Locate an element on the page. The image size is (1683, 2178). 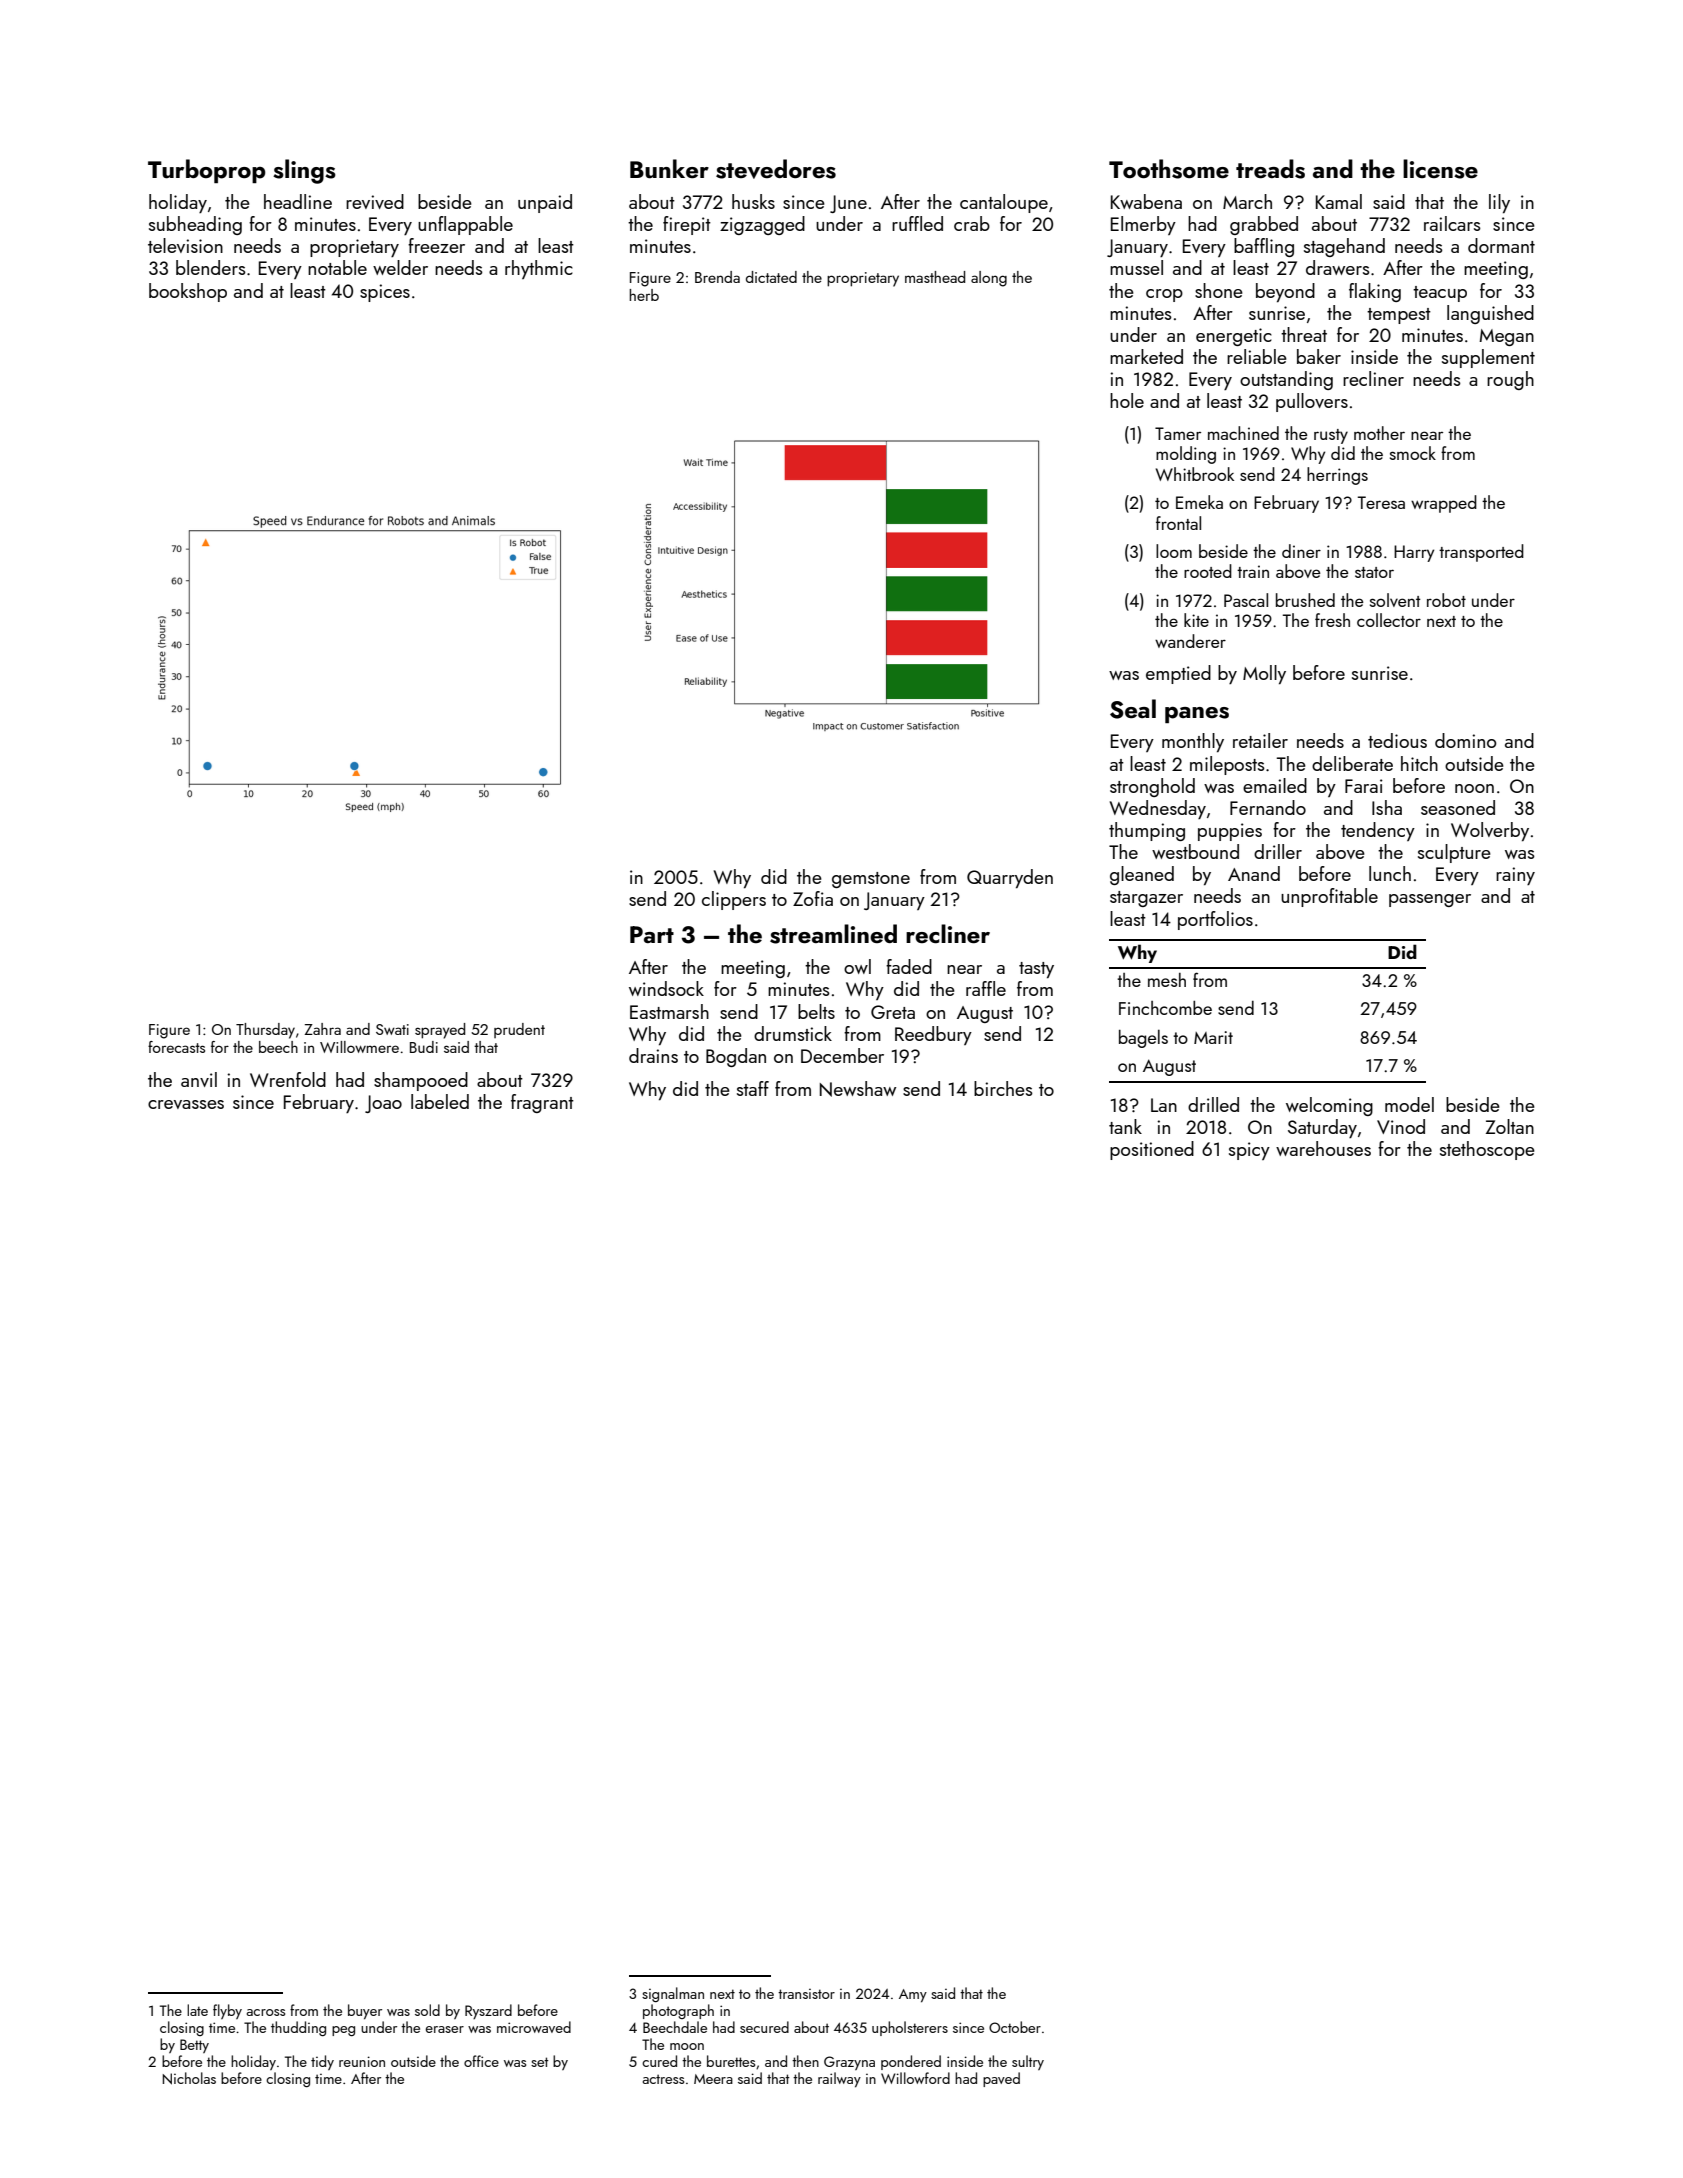
sultry is located at coordinates (1028, 2062).
